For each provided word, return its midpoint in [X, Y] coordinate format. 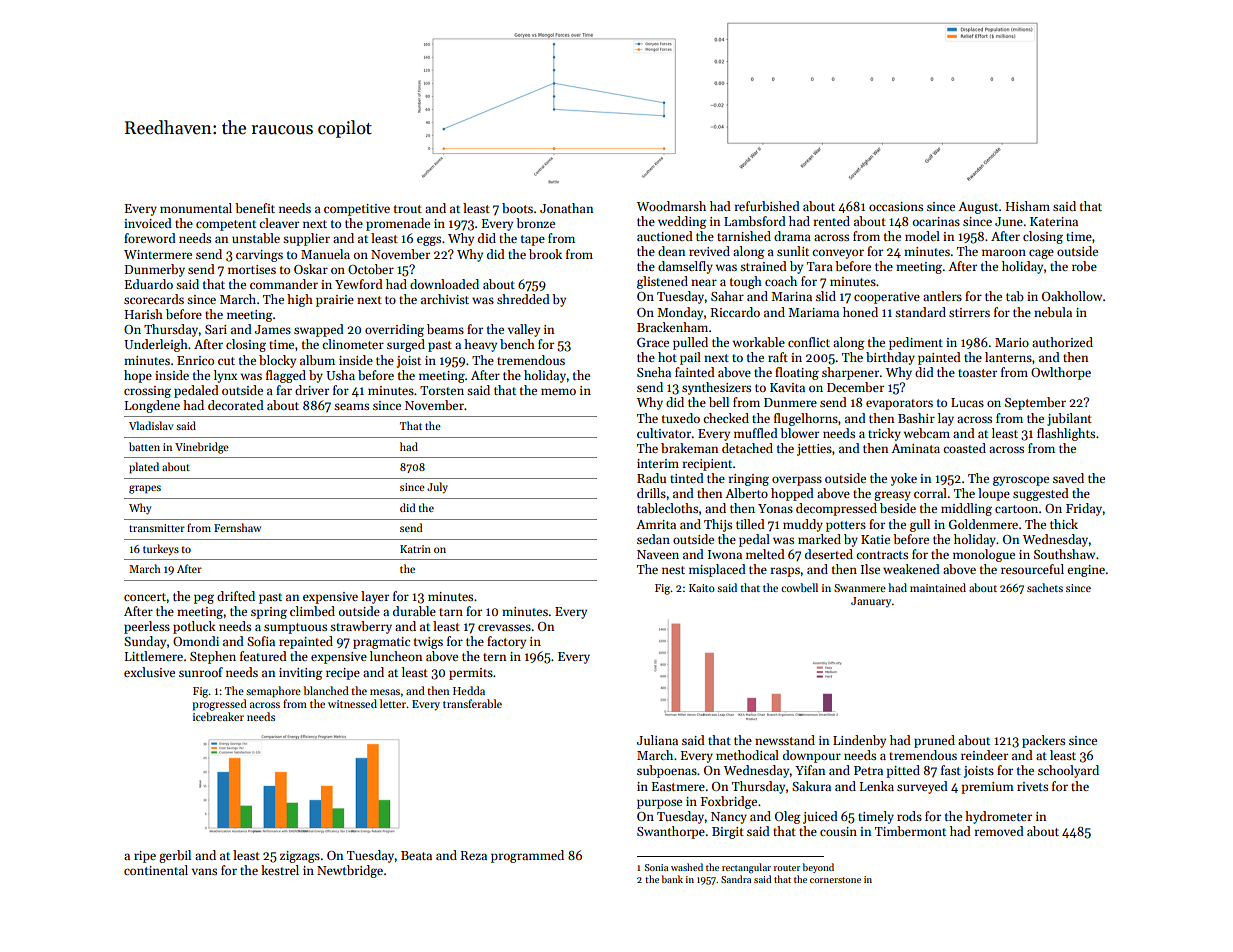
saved [1068, 478]
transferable [472, 703]
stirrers [969, 312]
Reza [474, 855]
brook [545, 254]
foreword [150, 238]
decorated [236, 405]
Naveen [658, 554]
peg [204, 599]
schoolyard [1068, 771]
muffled [756, 433]
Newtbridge [350, 871]
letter [393, 703]
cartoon [1016, 509]
